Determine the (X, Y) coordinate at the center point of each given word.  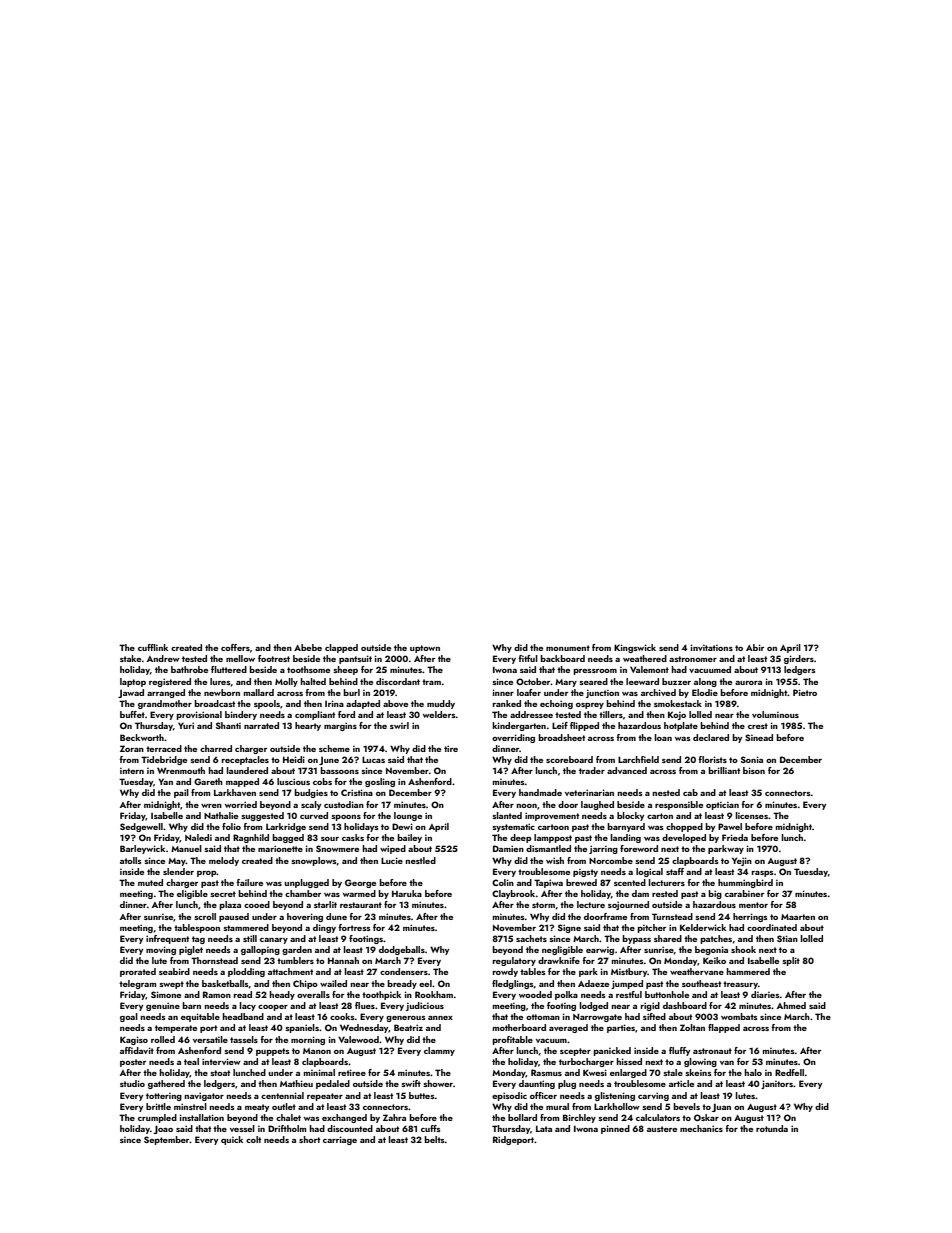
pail (181, 793)
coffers (235, 647)
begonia (711, 950)
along (705, 682)
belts (434, 1139)
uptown (425, 649)
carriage (340, 1140)
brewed (581, 882)
